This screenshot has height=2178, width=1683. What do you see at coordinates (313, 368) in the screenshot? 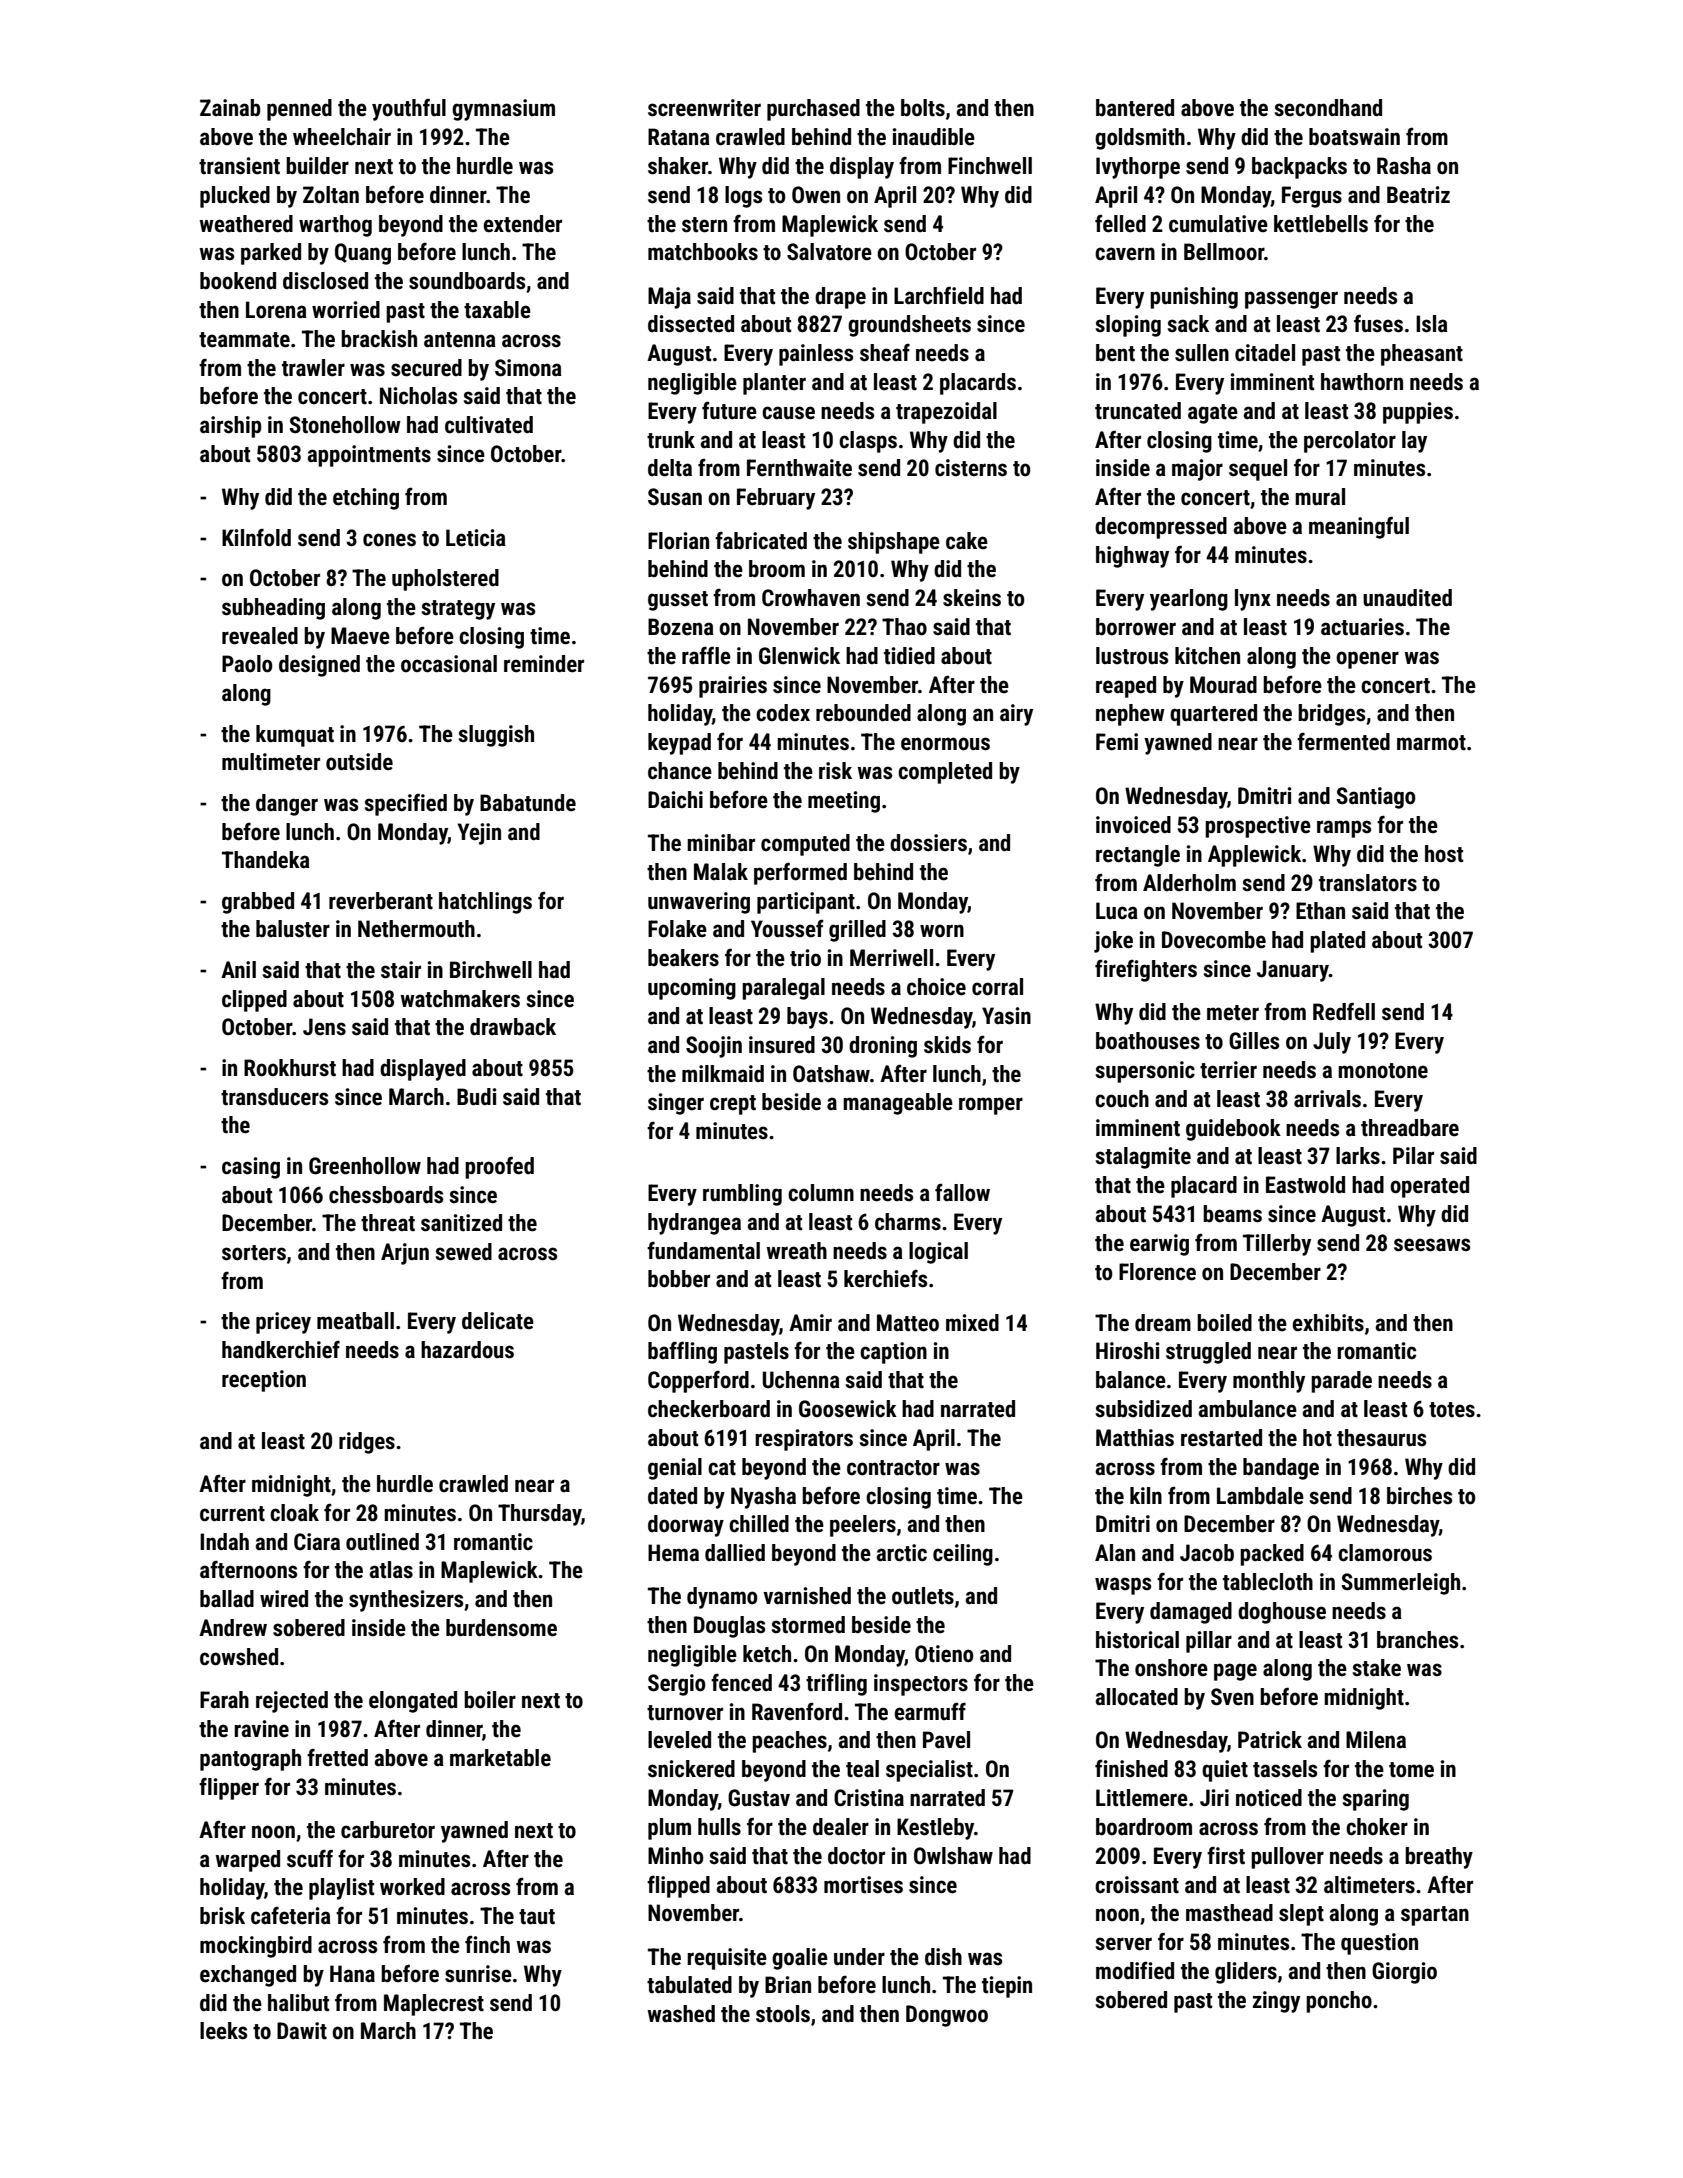
I see `trawler` at bounding box center [313, 368].
